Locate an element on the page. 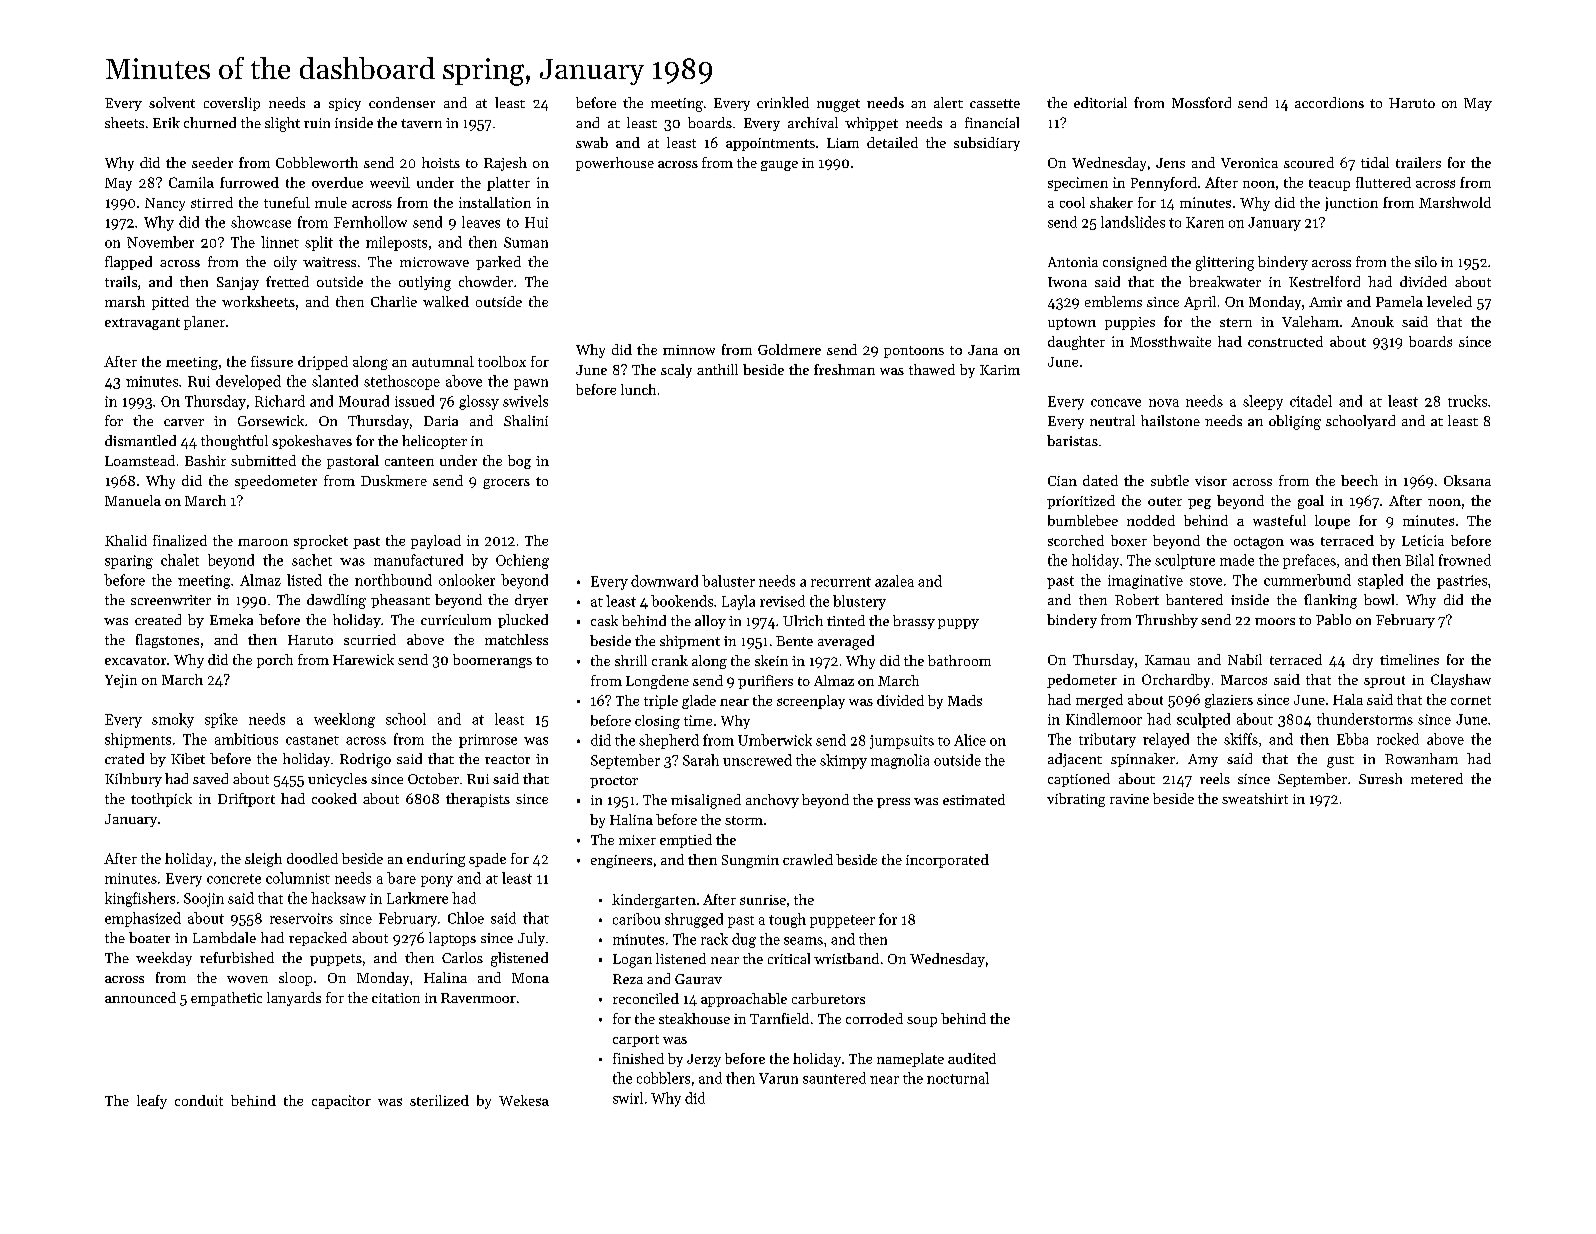 The image size is (1596, 1234). unscrewed is located at coordinates (757, 760).
